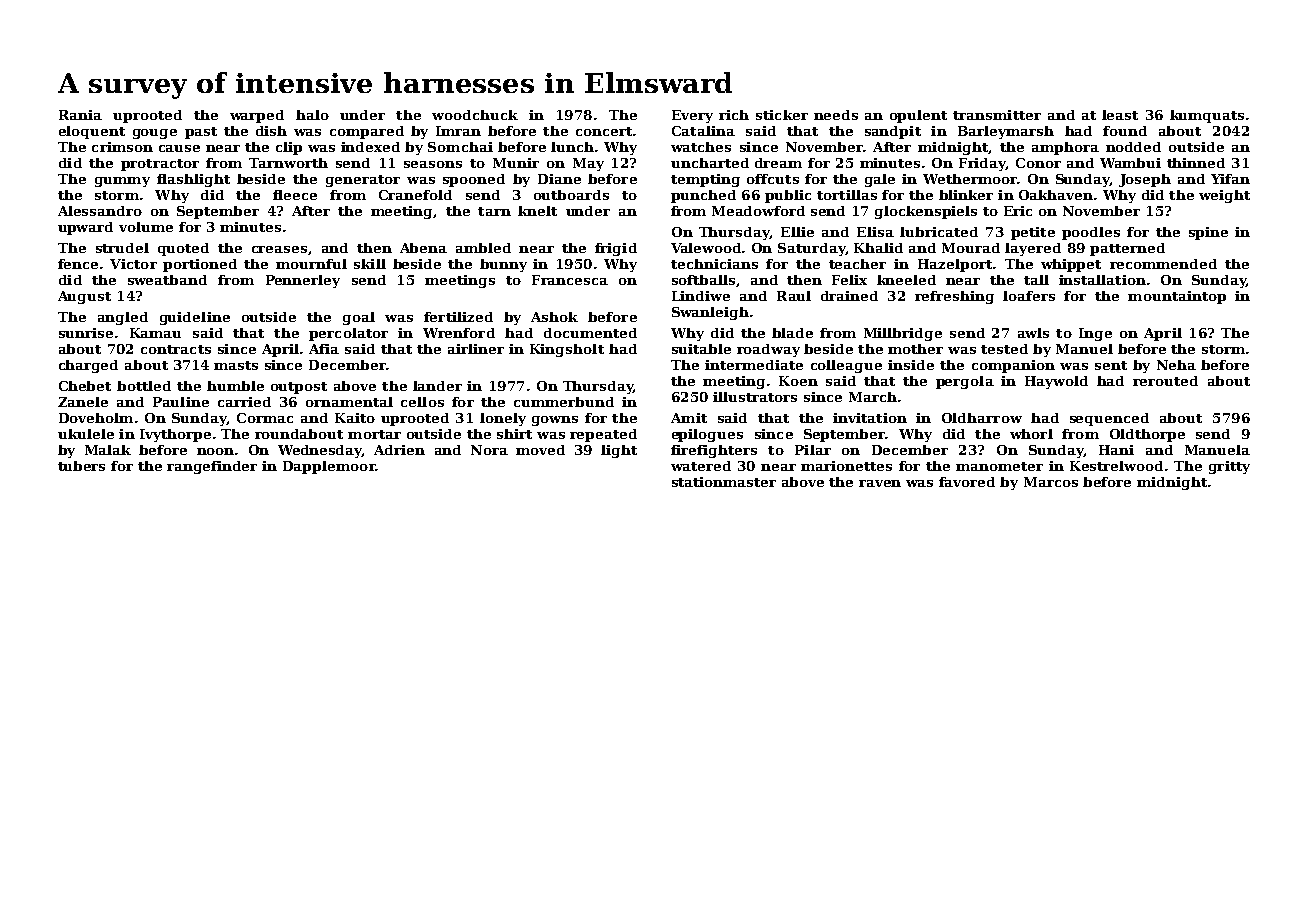  I want to click on lunch, so click(572, 147).
